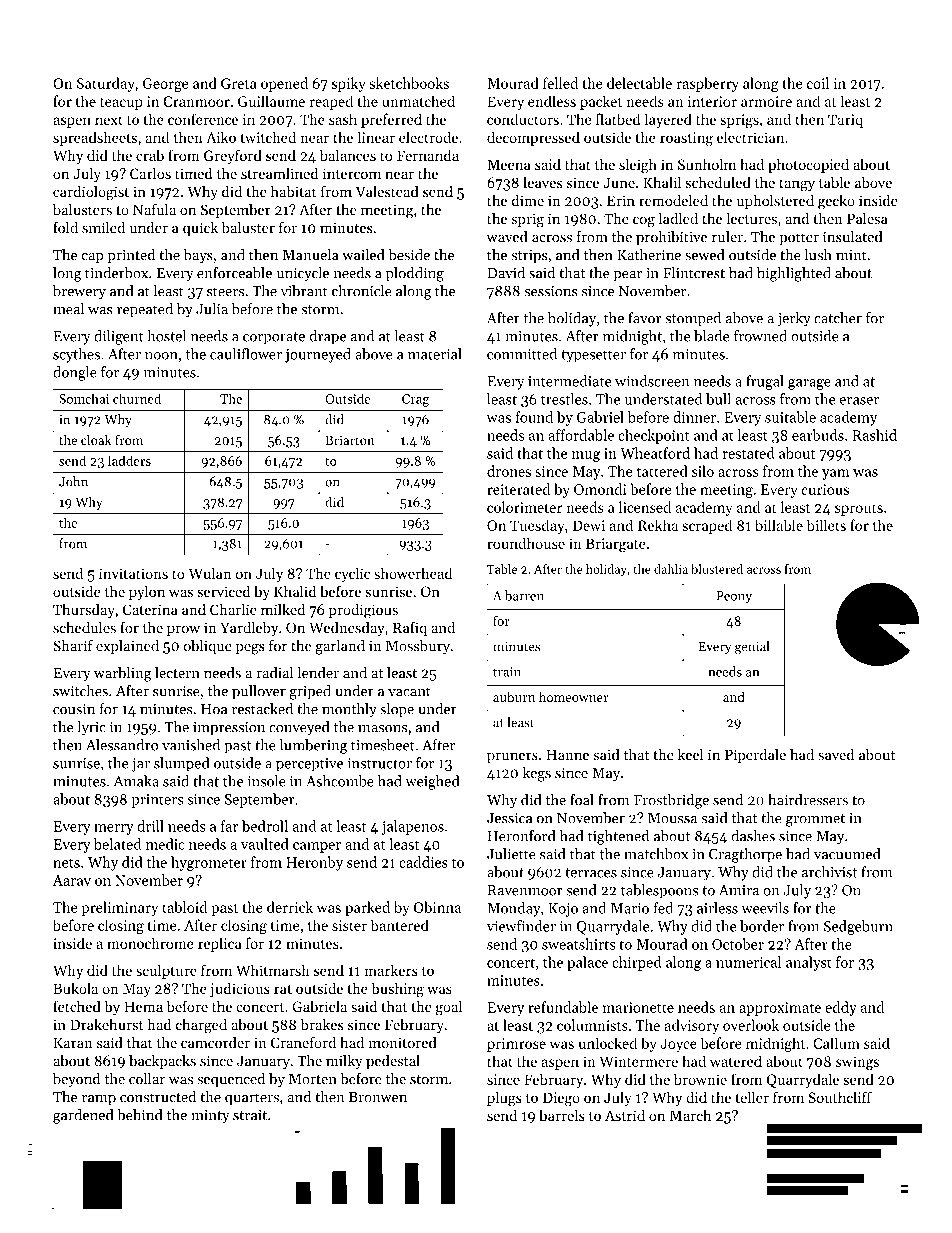 The image size is (952, 1233). I want to click on conveyed, so click(299, 728).
